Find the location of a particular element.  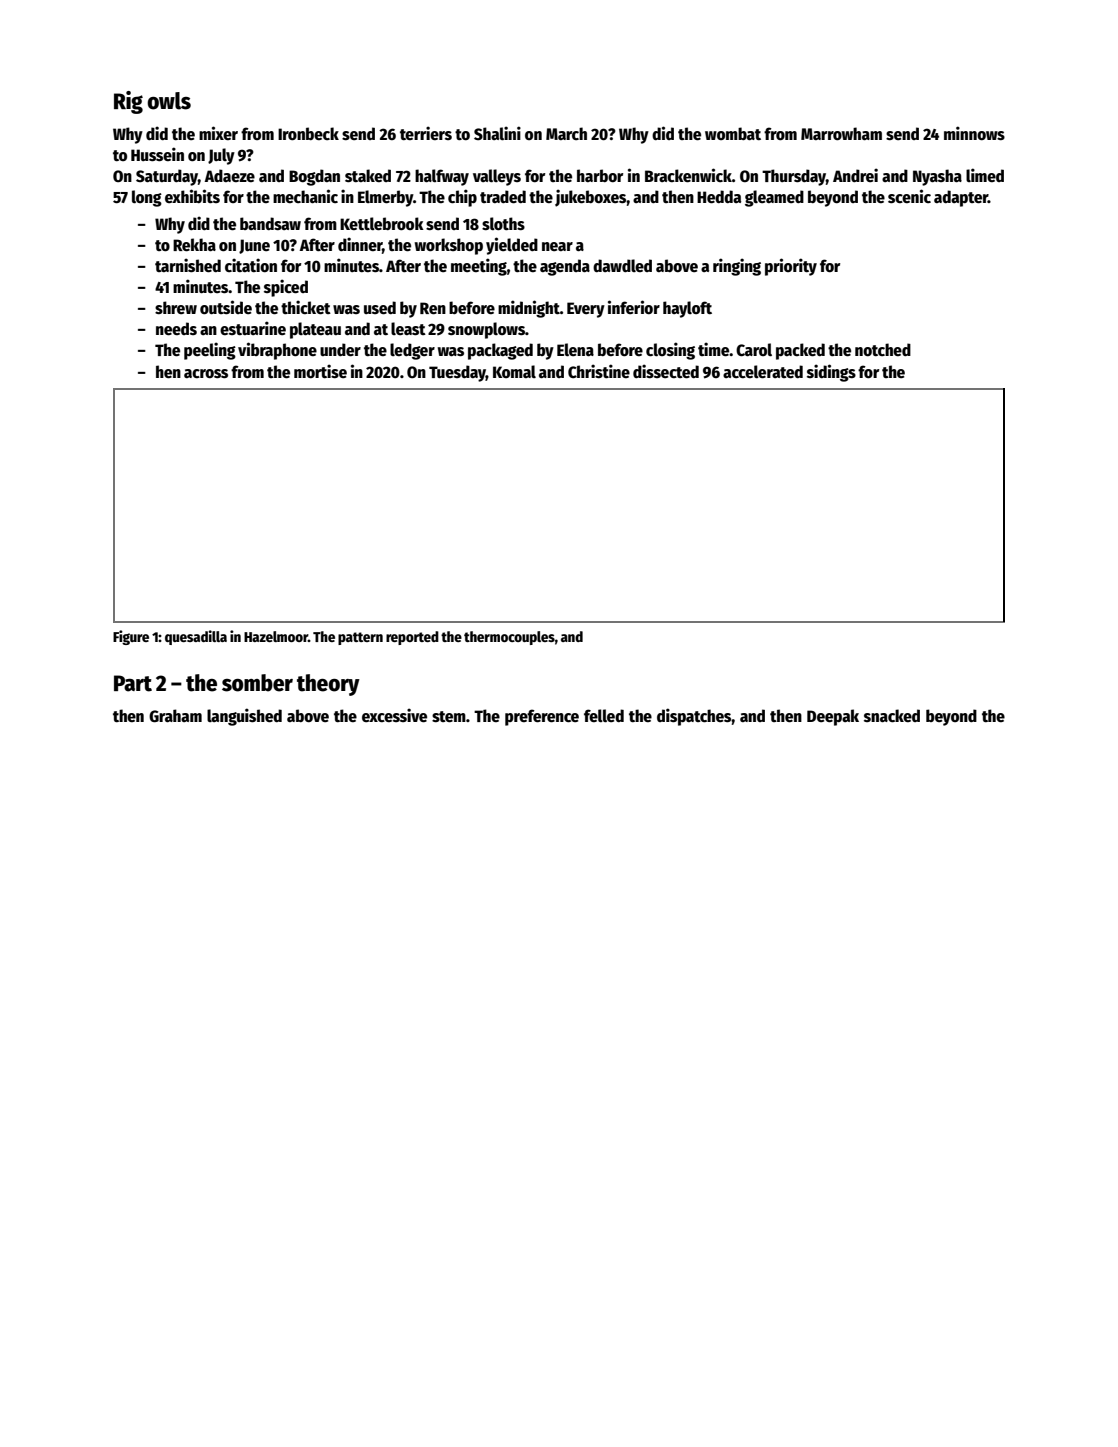

thermocouples is located at coordinates (509, 638).
